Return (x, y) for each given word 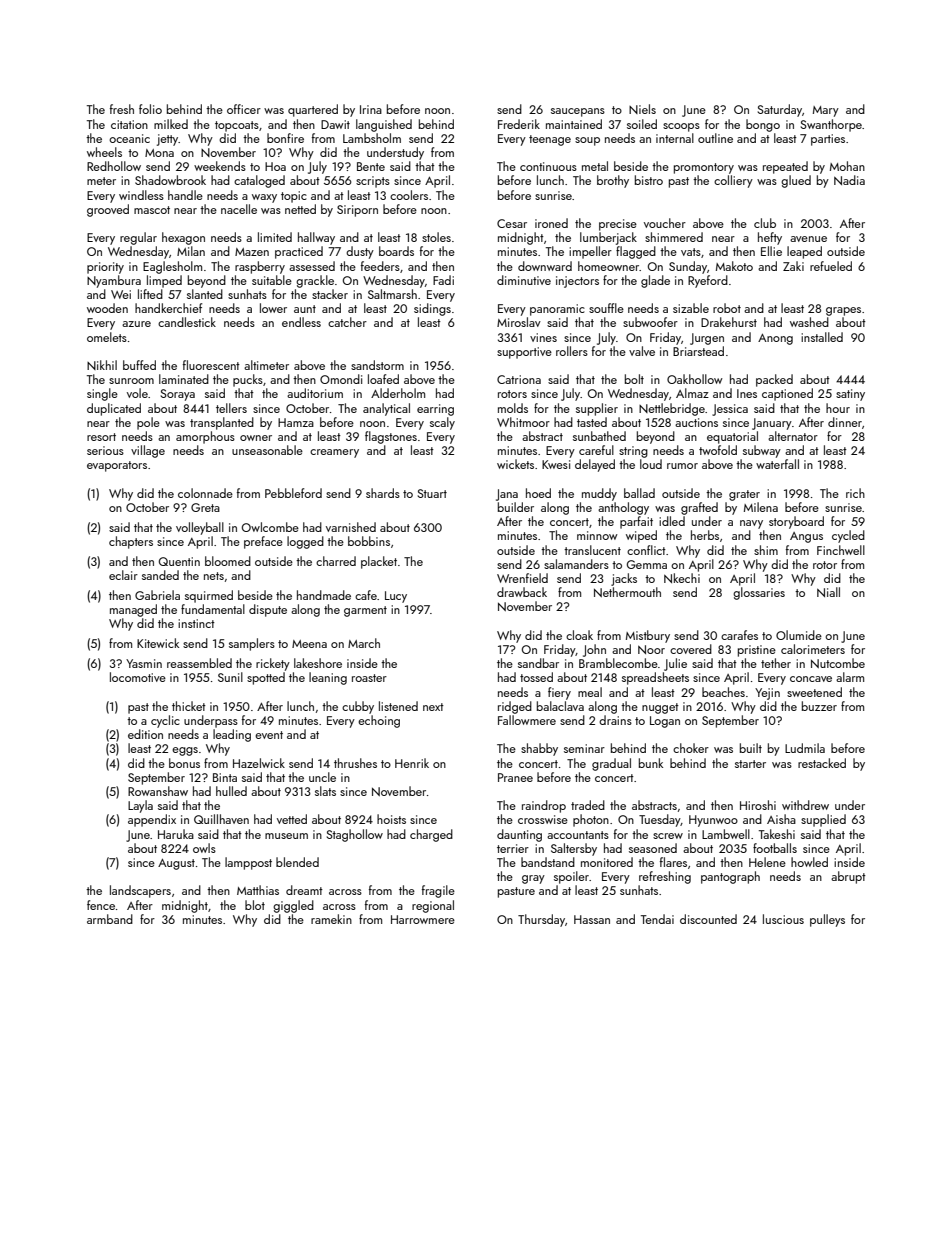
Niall (828, 592)
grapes (843, 311)
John (594, 650)
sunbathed (599, 436)
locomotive (138, 677)
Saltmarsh (392, 294)
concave (811, 679)
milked (171, 124)
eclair (123, 575)
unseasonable (267, 450)
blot (255, 905)
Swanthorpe (831, 125)
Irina (371, 109)
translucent (592, 550)
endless (301, 322)
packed (774, 380)
